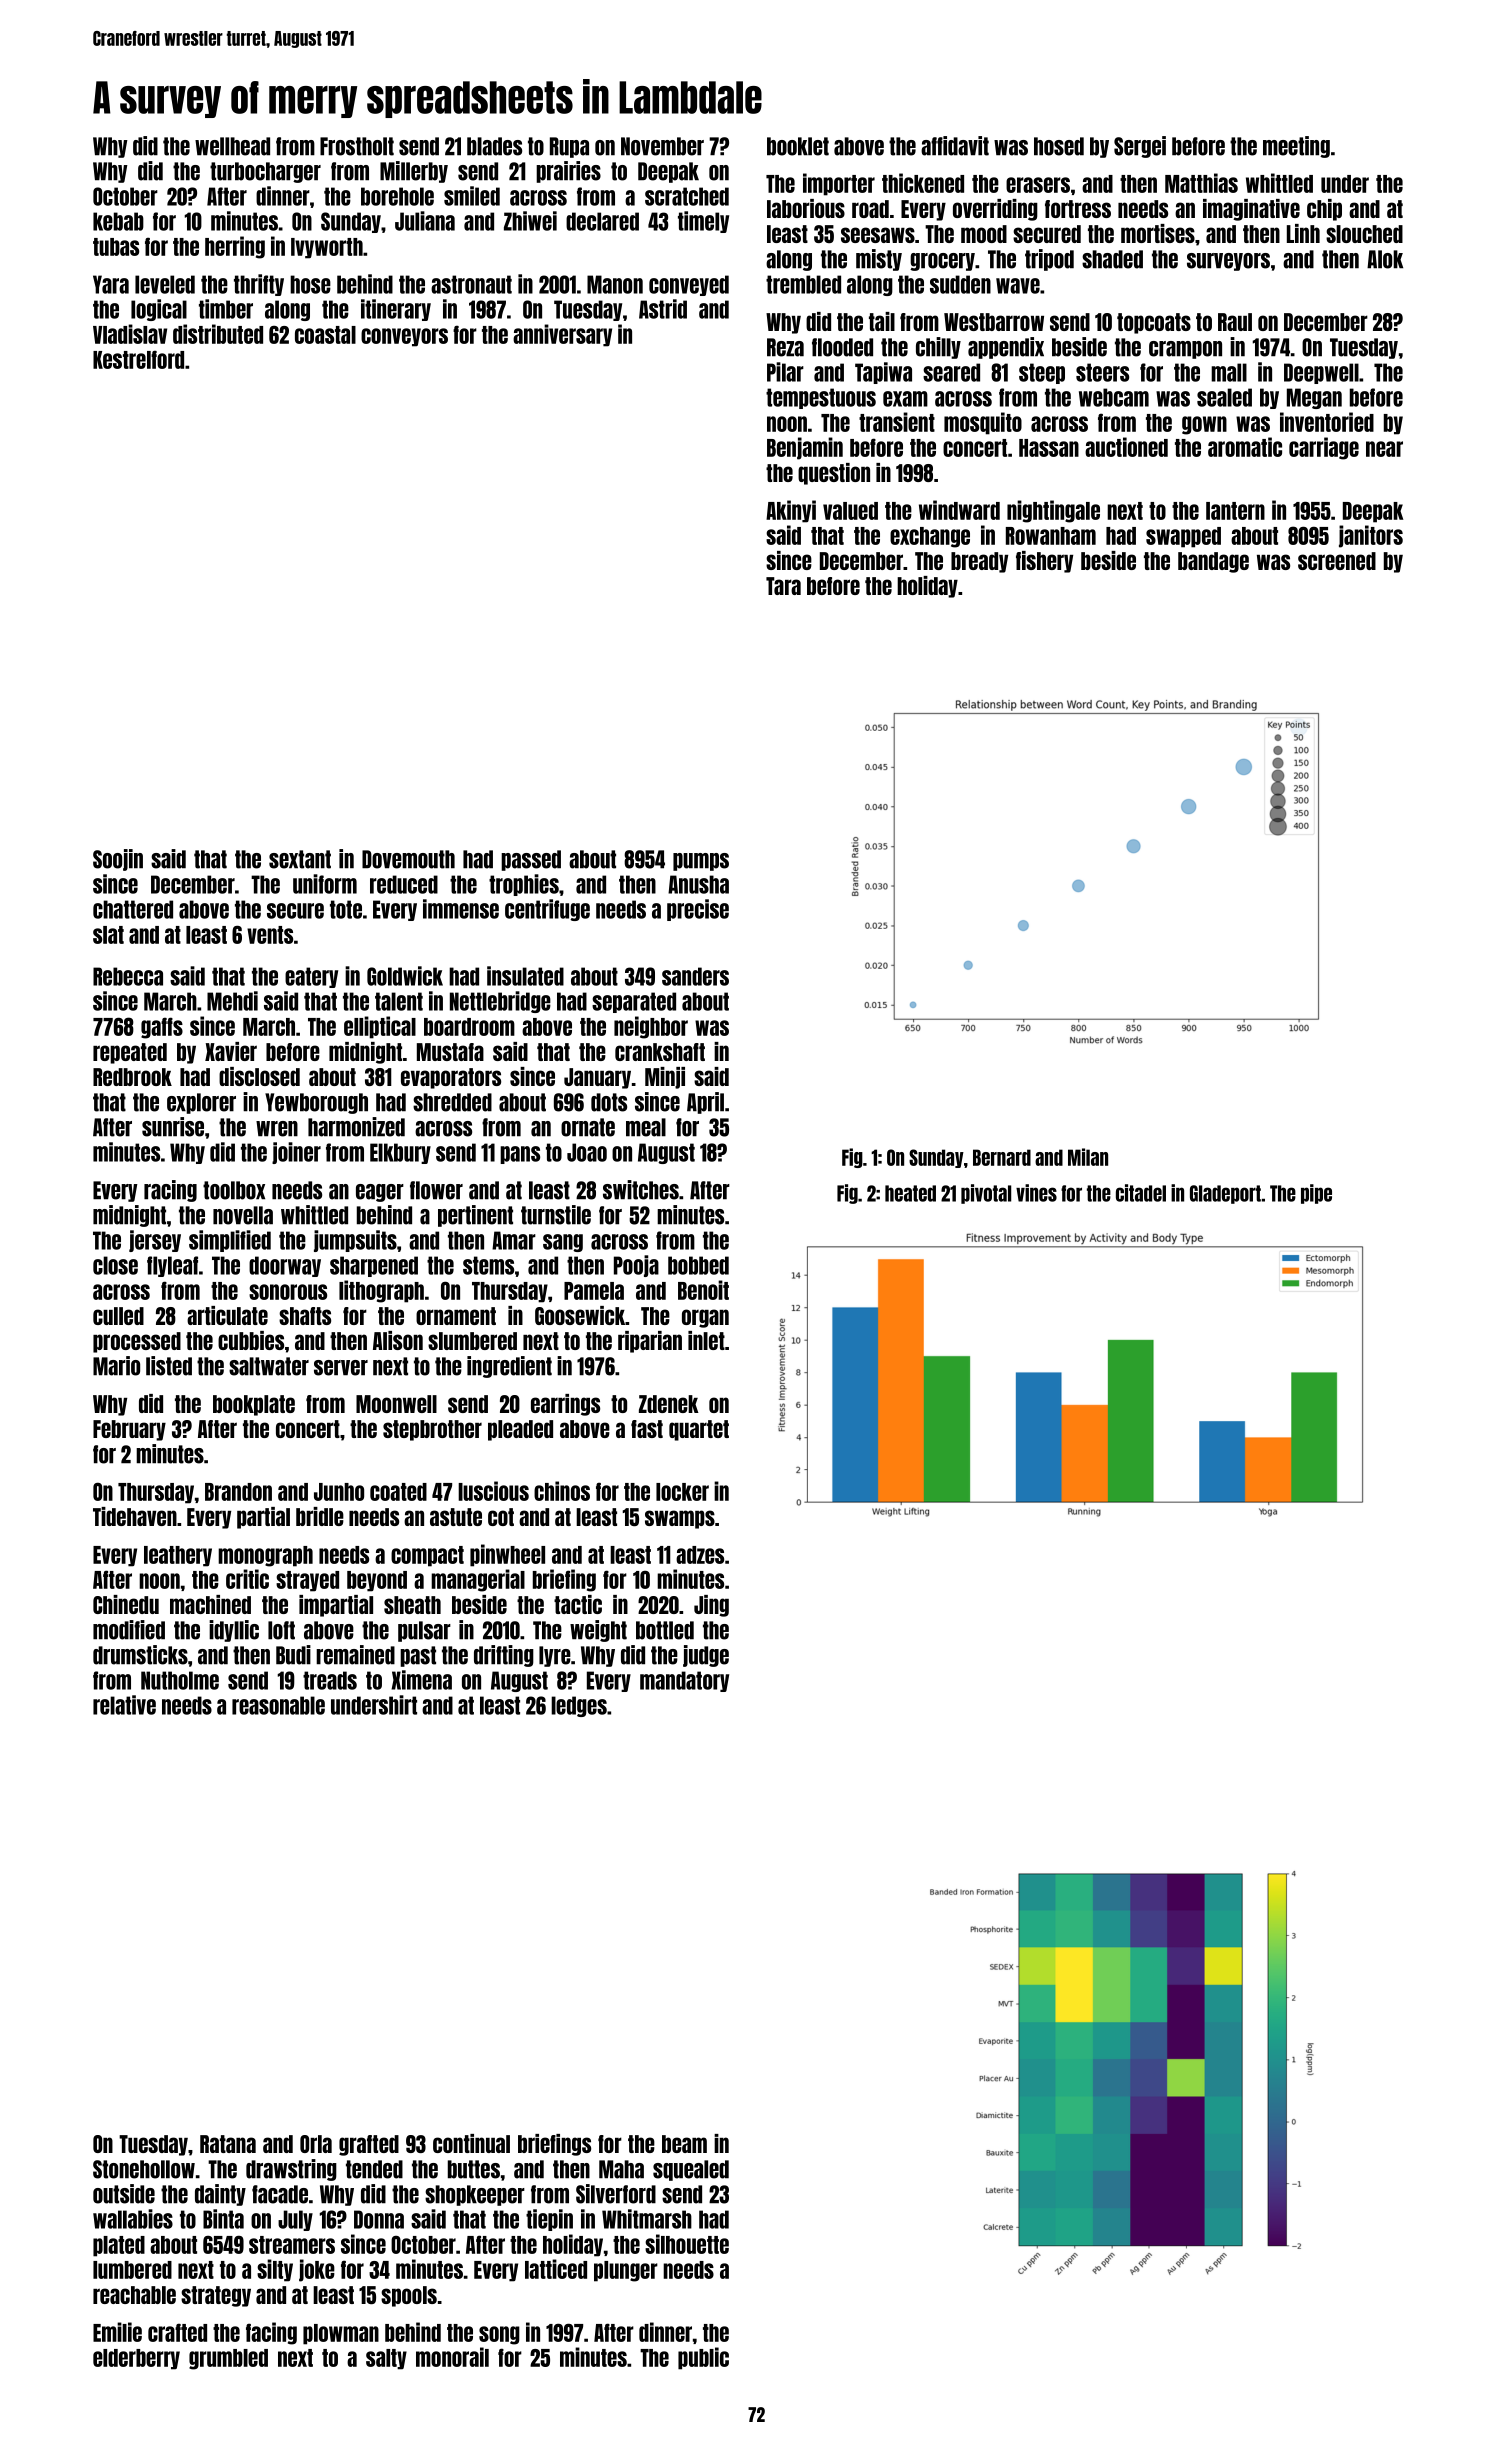 The width and height of the page is (1496, 2464). I want to click on beam, so click(684, 2144).
